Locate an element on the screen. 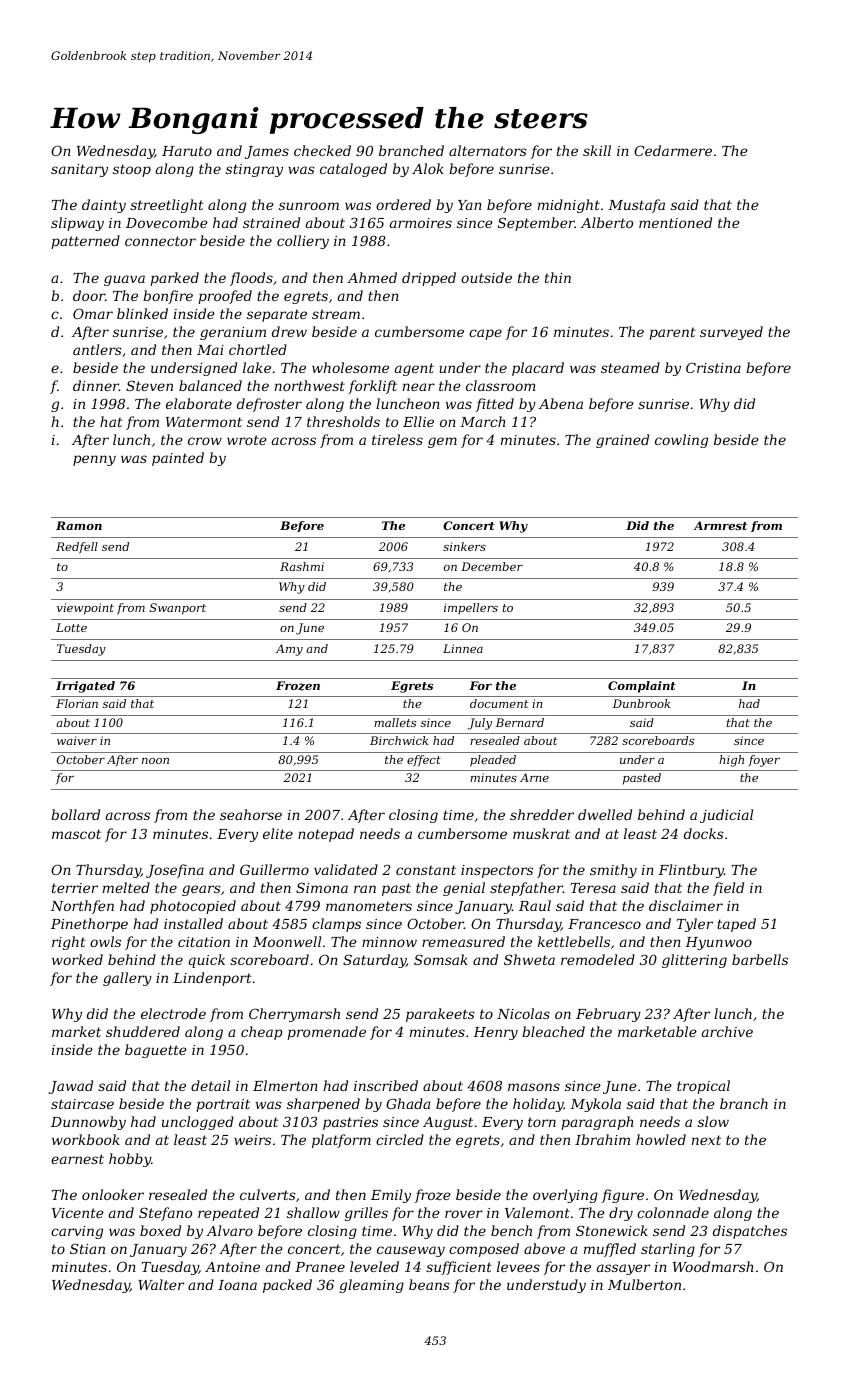 Image resolution: width=849 pixels, height=1400 pixels. boxed is located at coordinates (160, 1230).
